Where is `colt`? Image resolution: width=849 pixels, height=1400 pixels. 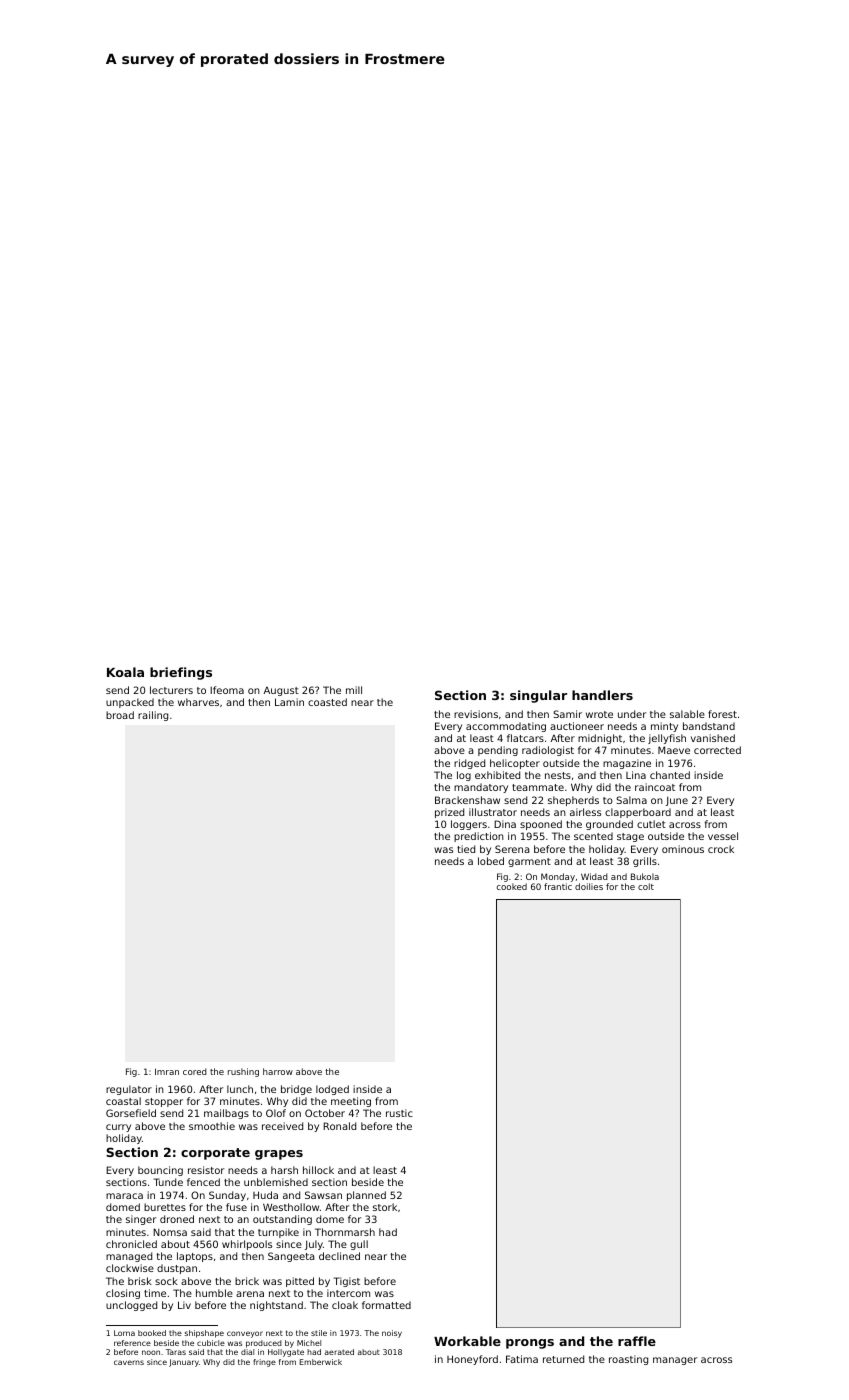 colt is located at coordinates (646, 886).
